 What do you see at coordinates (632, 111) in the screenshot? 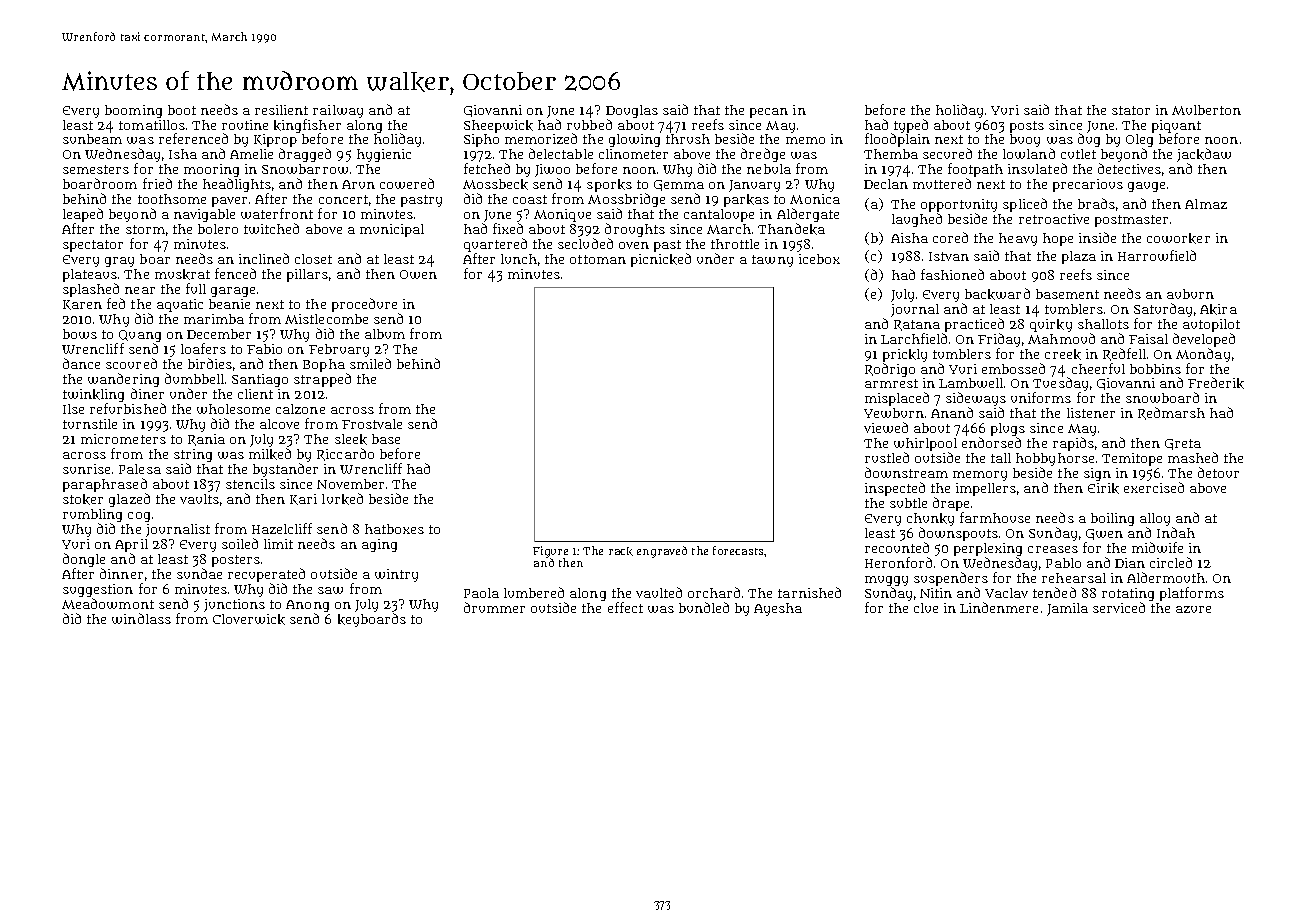
I see `Douglas` at bounding box center [632, 111].
